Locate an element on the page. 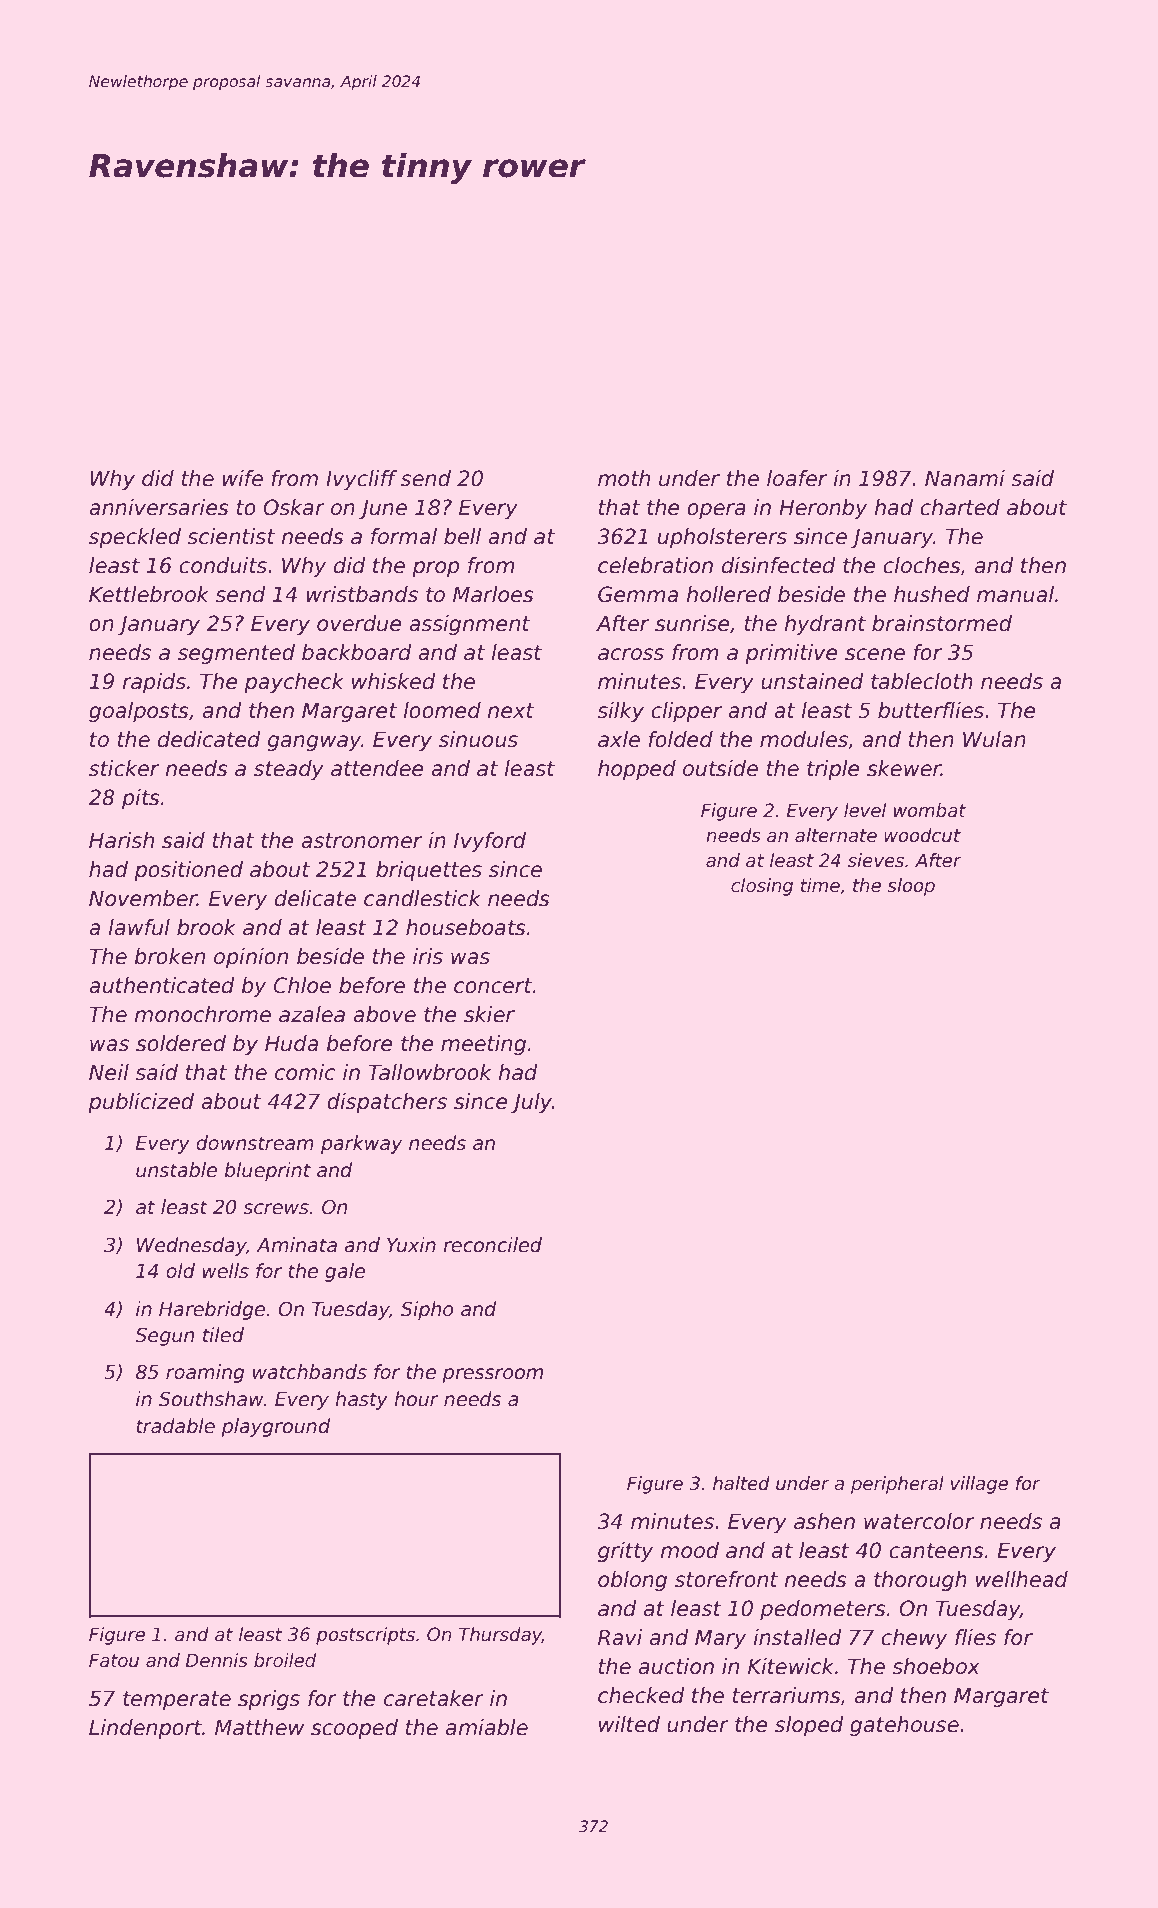 This page has height=1908, width=1158. gatehouse is located at coordinates (904, 1726).
